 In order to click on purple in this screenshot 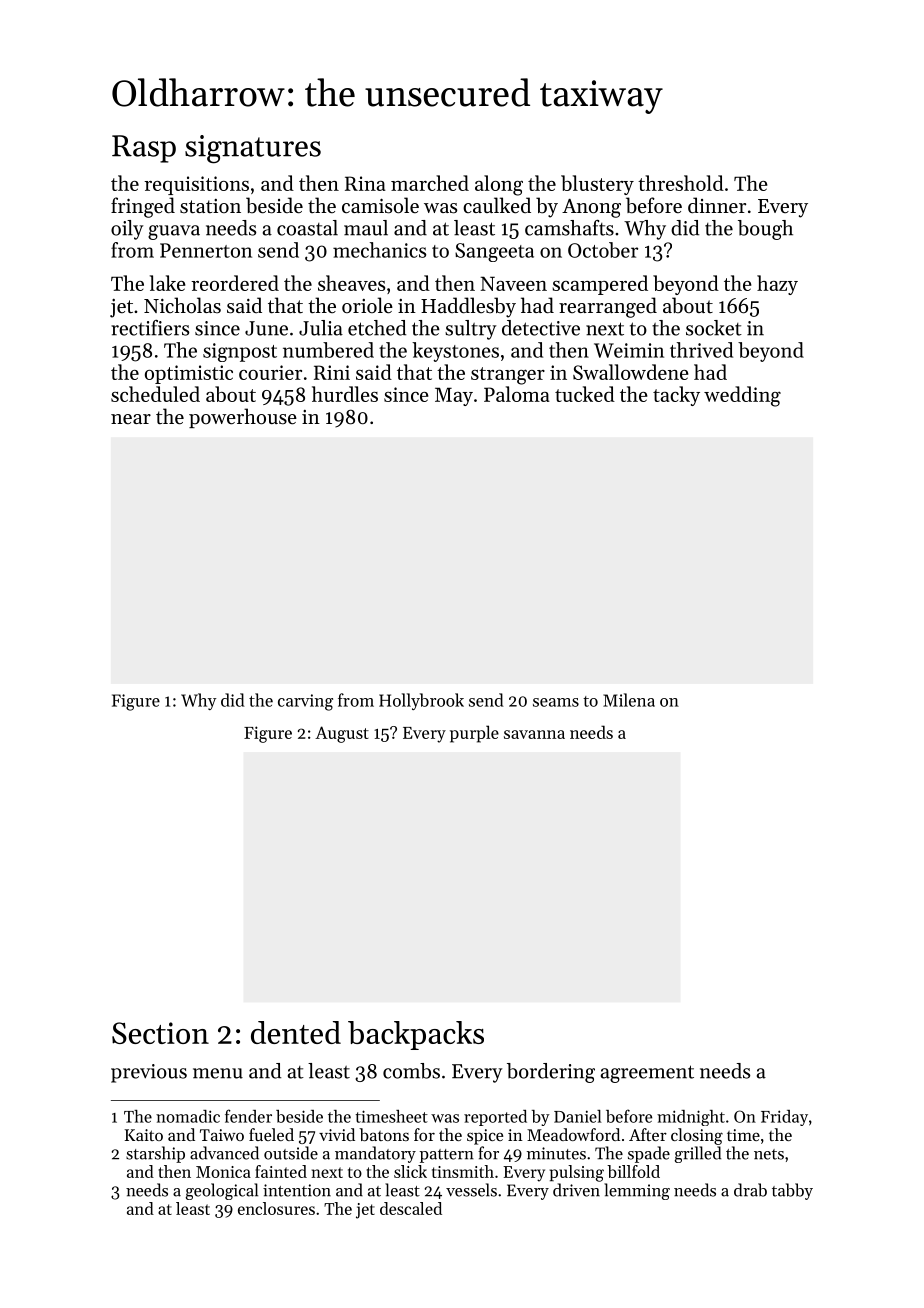, I will do `click(474, 734)`.
